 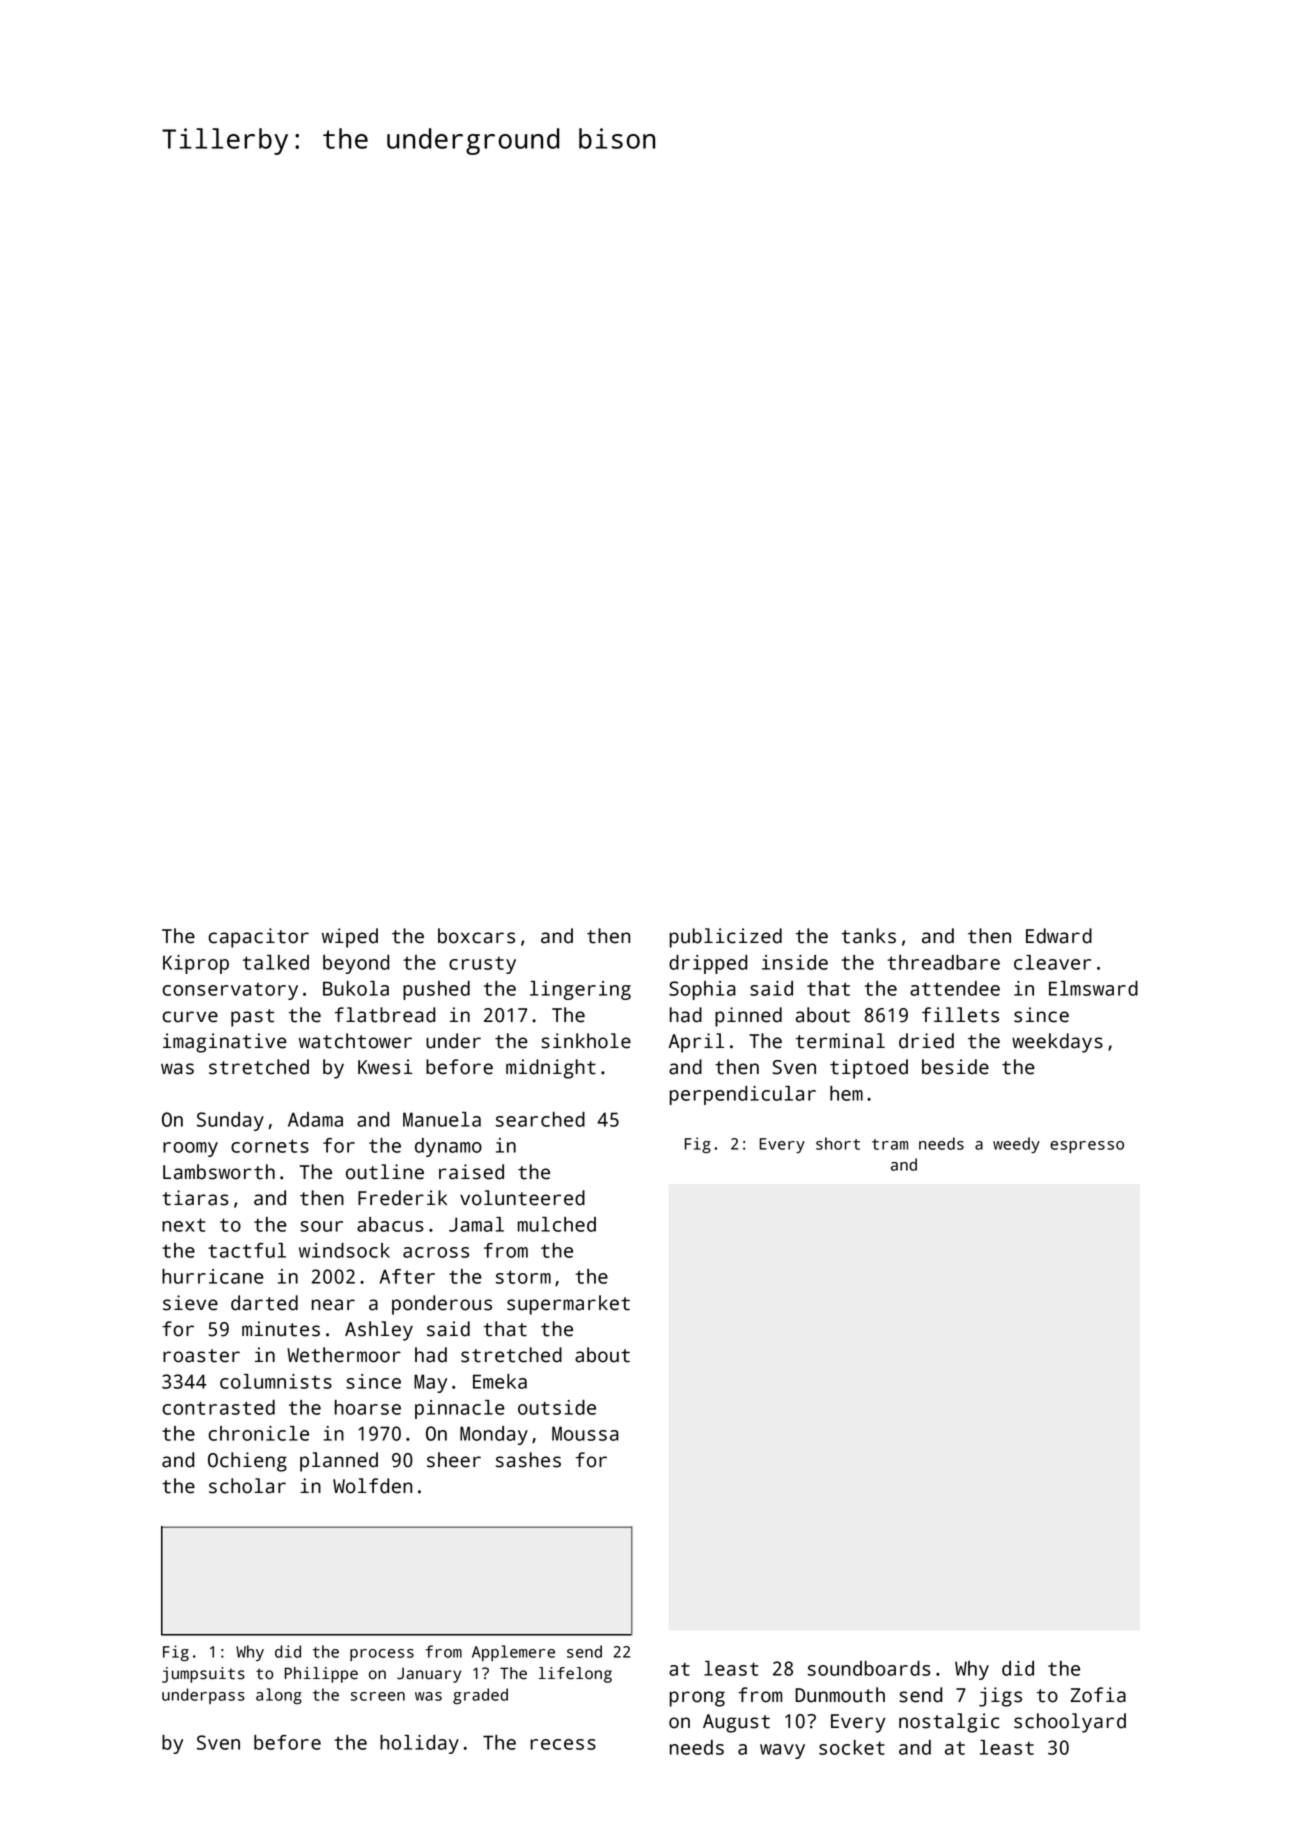 I want to click on perpendicular, so click(x=742, y=1095).
